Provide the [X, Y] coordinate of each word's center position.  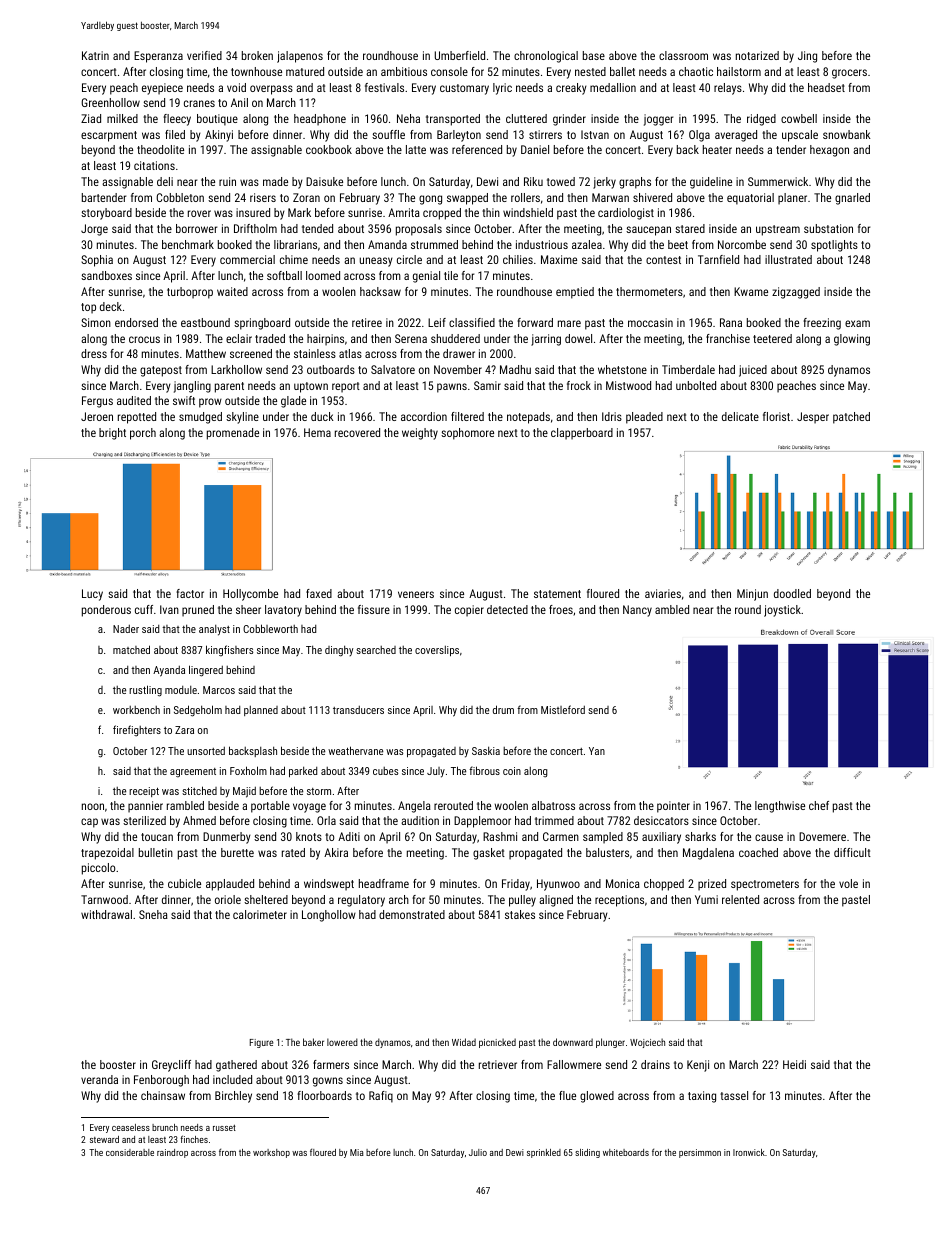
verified [204, 55]
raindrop [172, 1153]
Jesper [813, 418]
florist [776, 416]
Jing [807, 57]
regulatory [361, 901]
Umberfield [460, 55]
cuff [144, 609]
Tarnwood [104, 899]
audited [134, 400]
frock [579, 385]
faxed [319, 593]
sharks [700, 836]
